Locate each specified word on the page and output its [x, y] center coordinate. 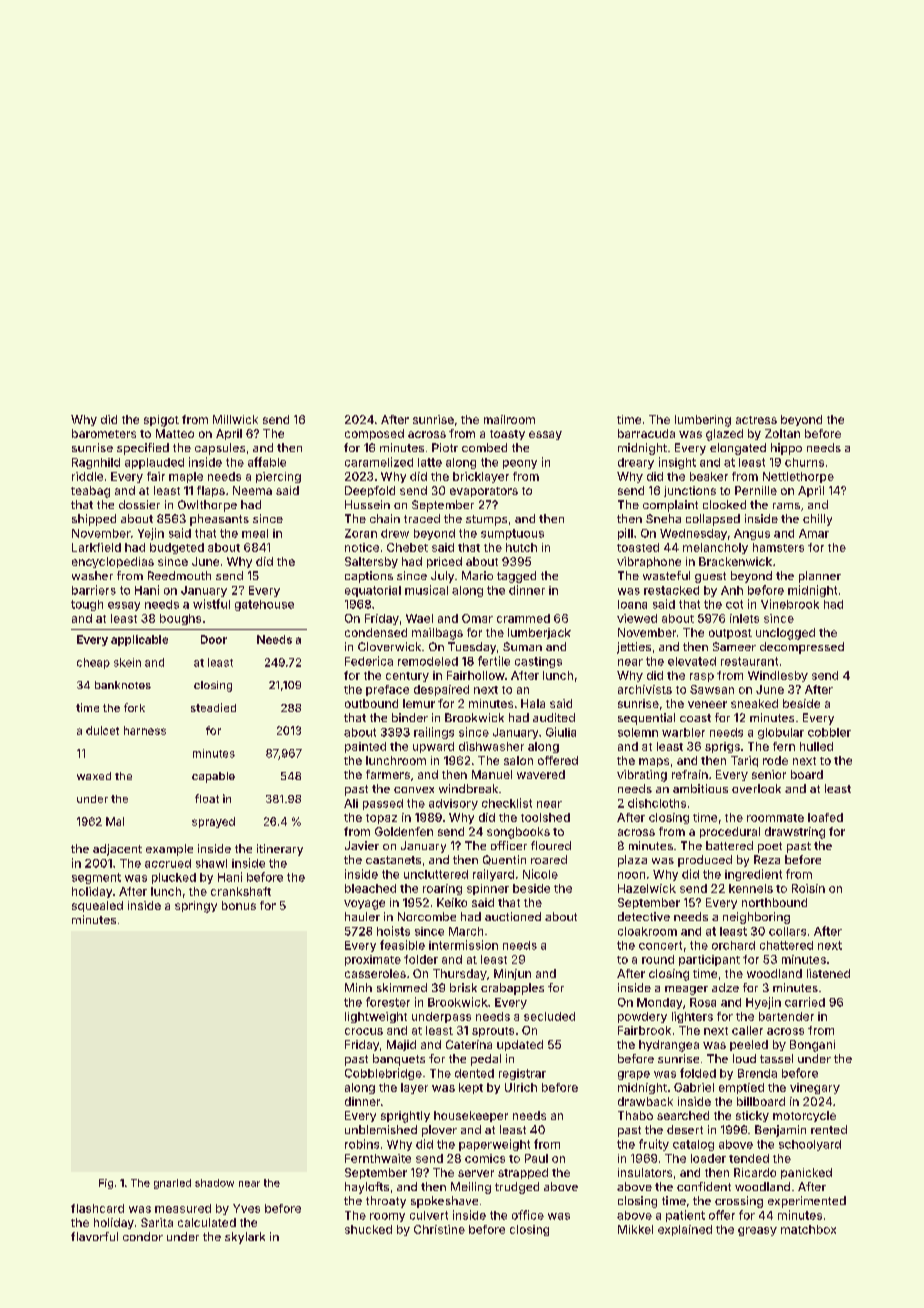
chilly [817, 520]
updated [520, 1045]
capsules [220, 449]
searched [683, 1115]
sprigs [722, 747]
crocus [364, 1031]
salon [518, 760]
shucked [368, 1229]
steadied [213, 707]
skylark [245, 1238]
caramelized [379, 462]
